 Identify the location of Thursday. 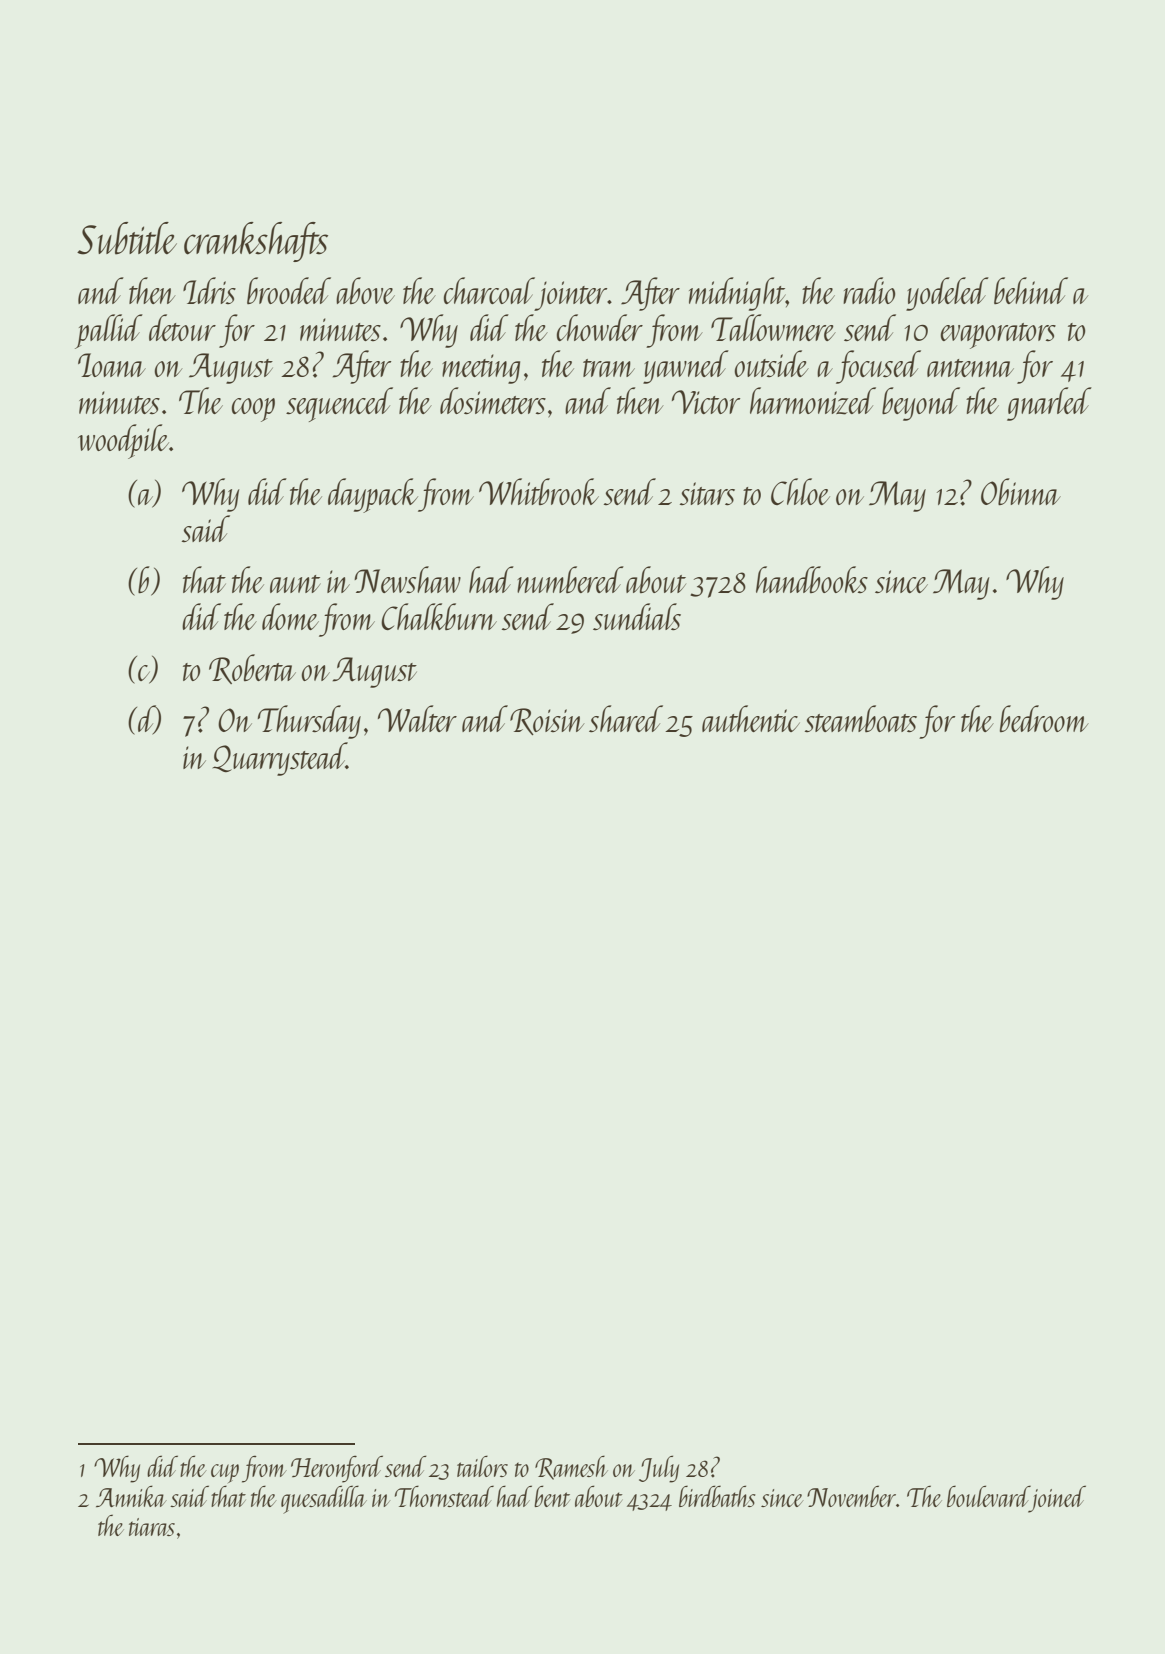
(309, 722).
